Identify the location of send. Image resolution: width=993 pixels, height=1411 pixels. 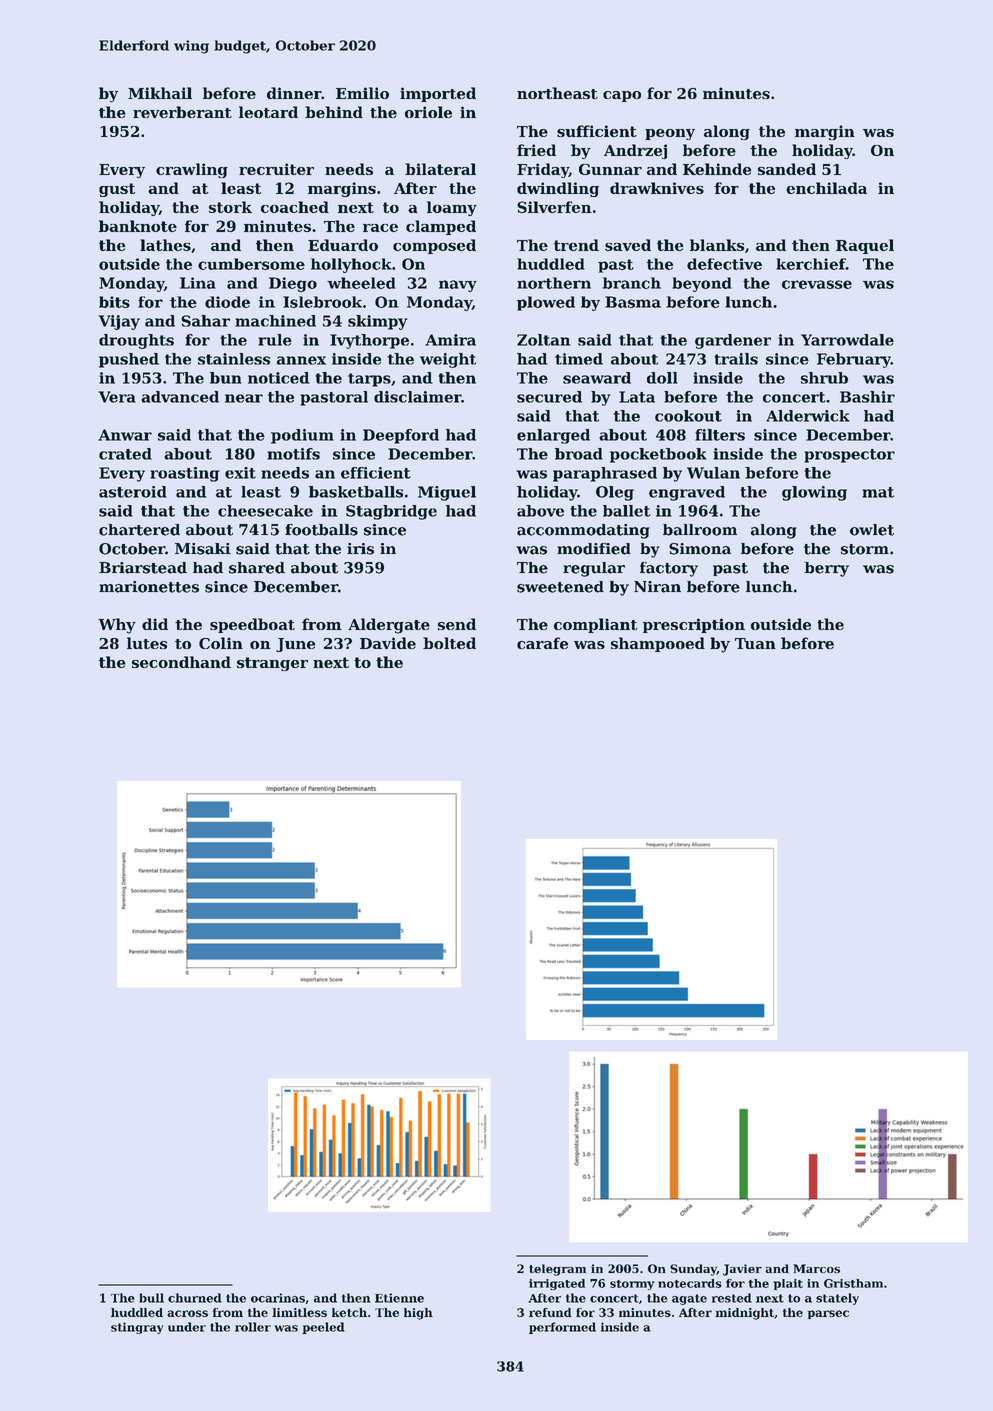
(457, 624).
